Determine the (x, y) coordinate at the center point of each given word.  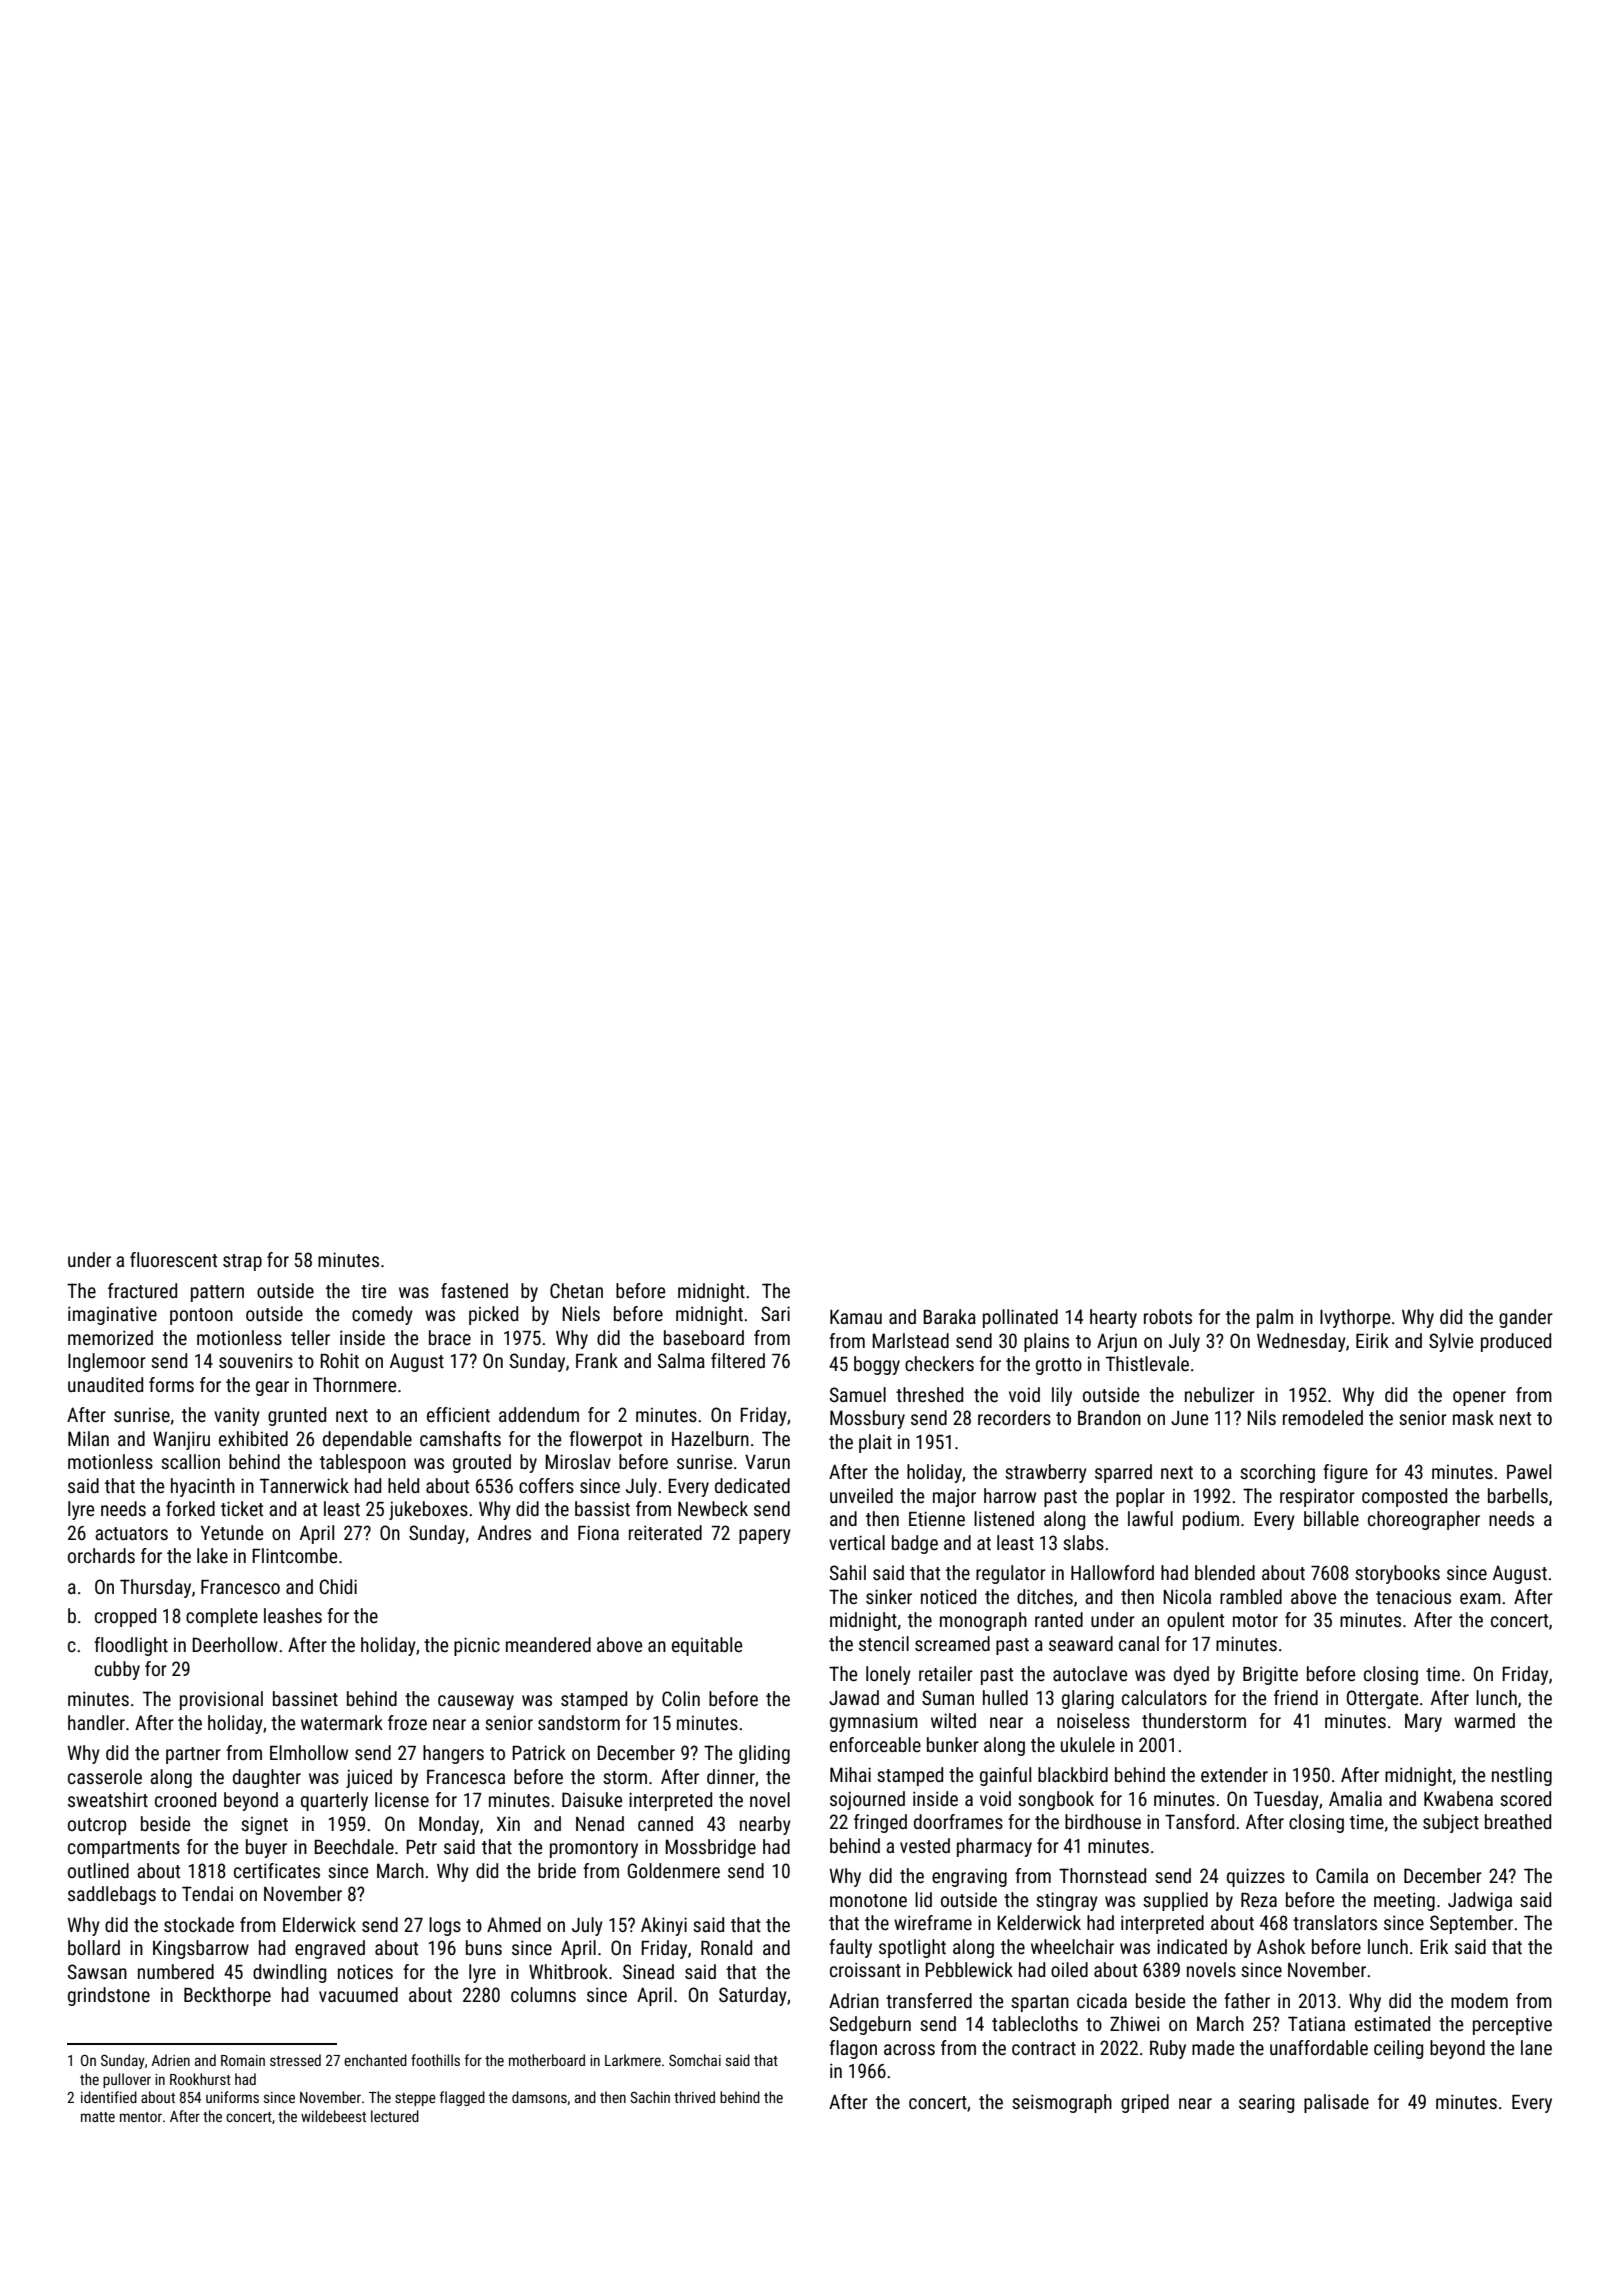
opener (1479, 1398)
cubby (117, 1670)
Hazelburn (710, 1438)
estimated (1392, 2023)
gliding (764, 1754)
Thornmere (354, 1384)
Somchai (695, 2060)
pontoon (201, 1316)
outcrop (97, 1826)
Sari (775, 1313)
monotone (868, 1900)
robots (1168, 1316)
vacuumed (358, 1994)
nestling (1522, 1776)
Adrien (170, 2060)
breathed (1518, 1821)
